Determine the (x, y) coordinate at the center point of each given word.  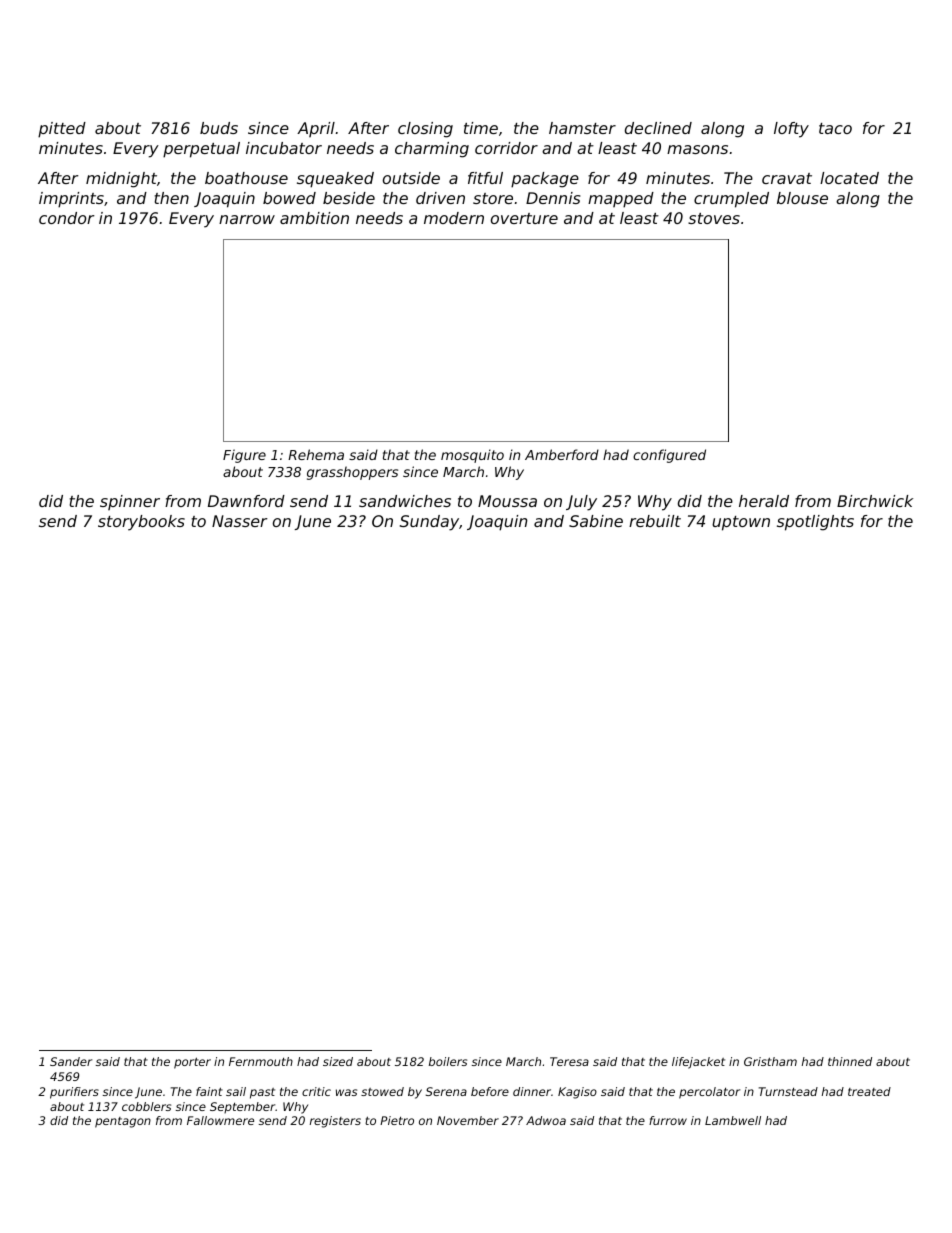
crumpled (731, 200)
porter (192, 1063)
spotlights (815, 523)
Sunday (429, 523)
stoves (714, 218)
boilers (448, 1061)
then (172, 198)
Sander (71, 1061)
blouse (802, 198)
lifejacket (698, 1063)
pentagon (123, 1122)
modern (454, 218)
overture (524, 218)
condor (67, 218)
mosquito (472, 456)
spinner (130, 502)
